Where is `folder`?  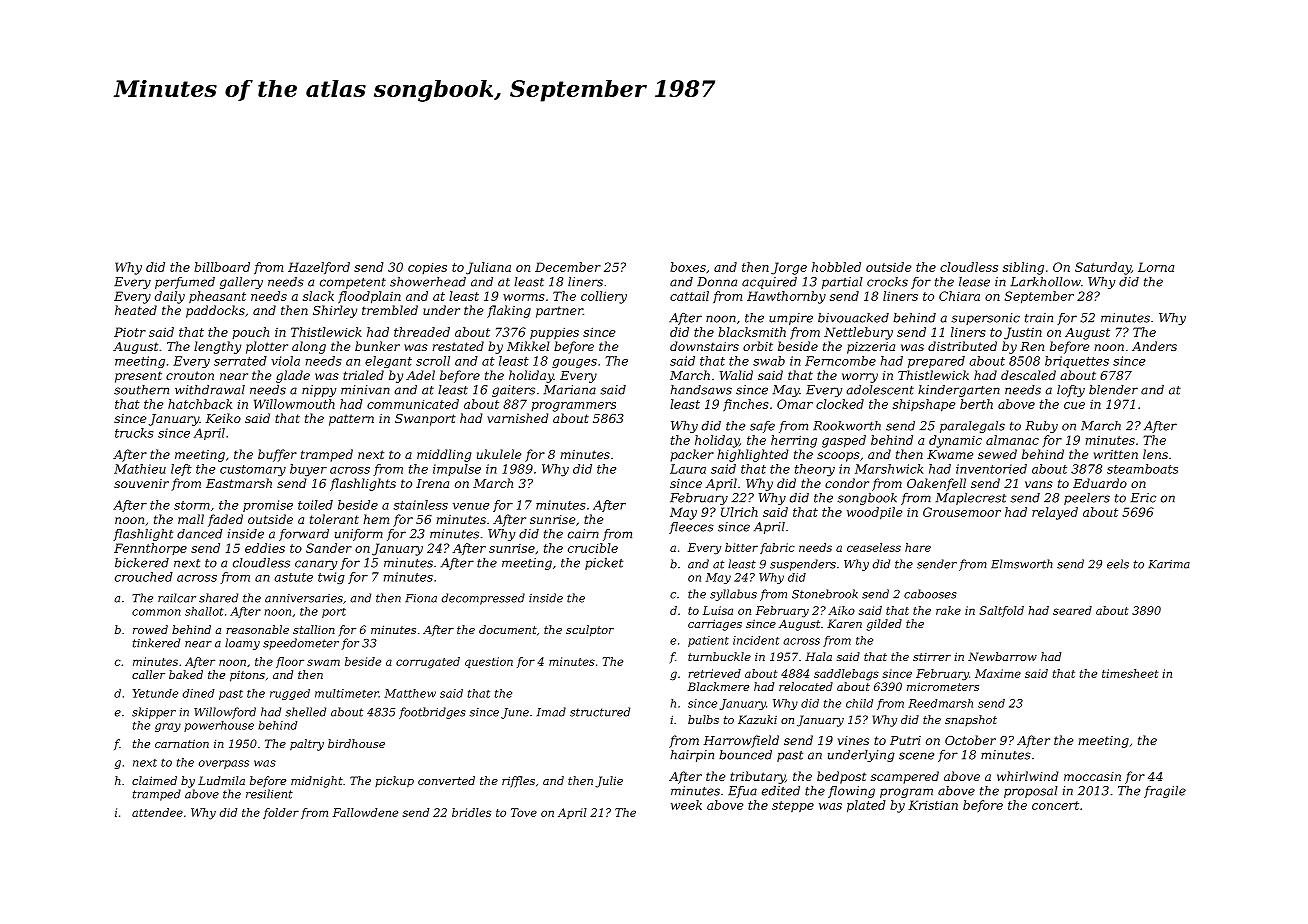 folder is located at coordinates (281, 813).
